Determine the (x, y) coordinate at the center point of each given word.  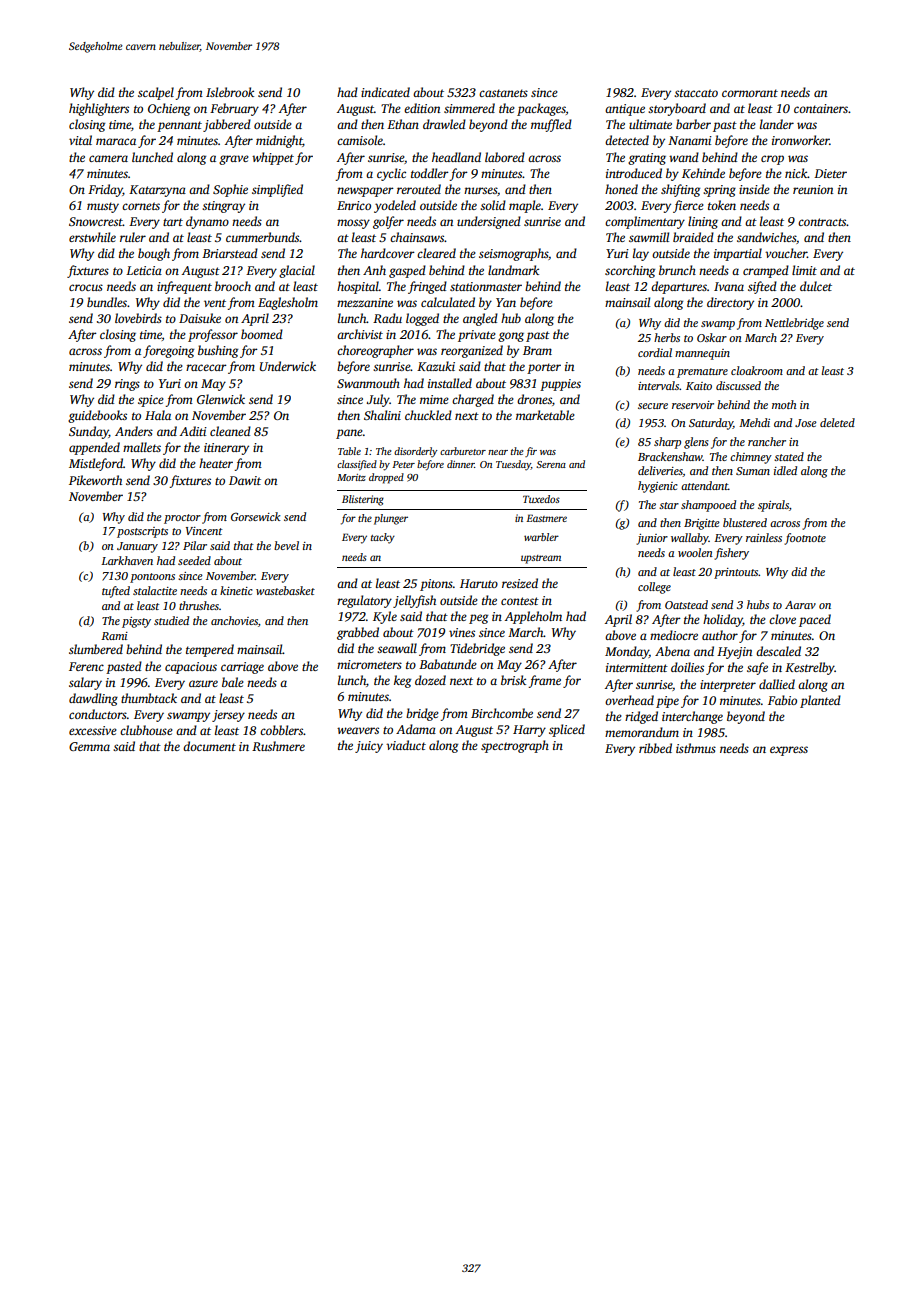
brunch (677, 270)
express (789, 751)
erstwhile (92, 237)
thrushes (199, 605)
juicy (369, 747)
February (234, 109)
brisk (513, 680)
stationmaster (486, 286)
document (209, 746)
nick (796, 173)
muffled (551, 125)
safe (757, 668)
